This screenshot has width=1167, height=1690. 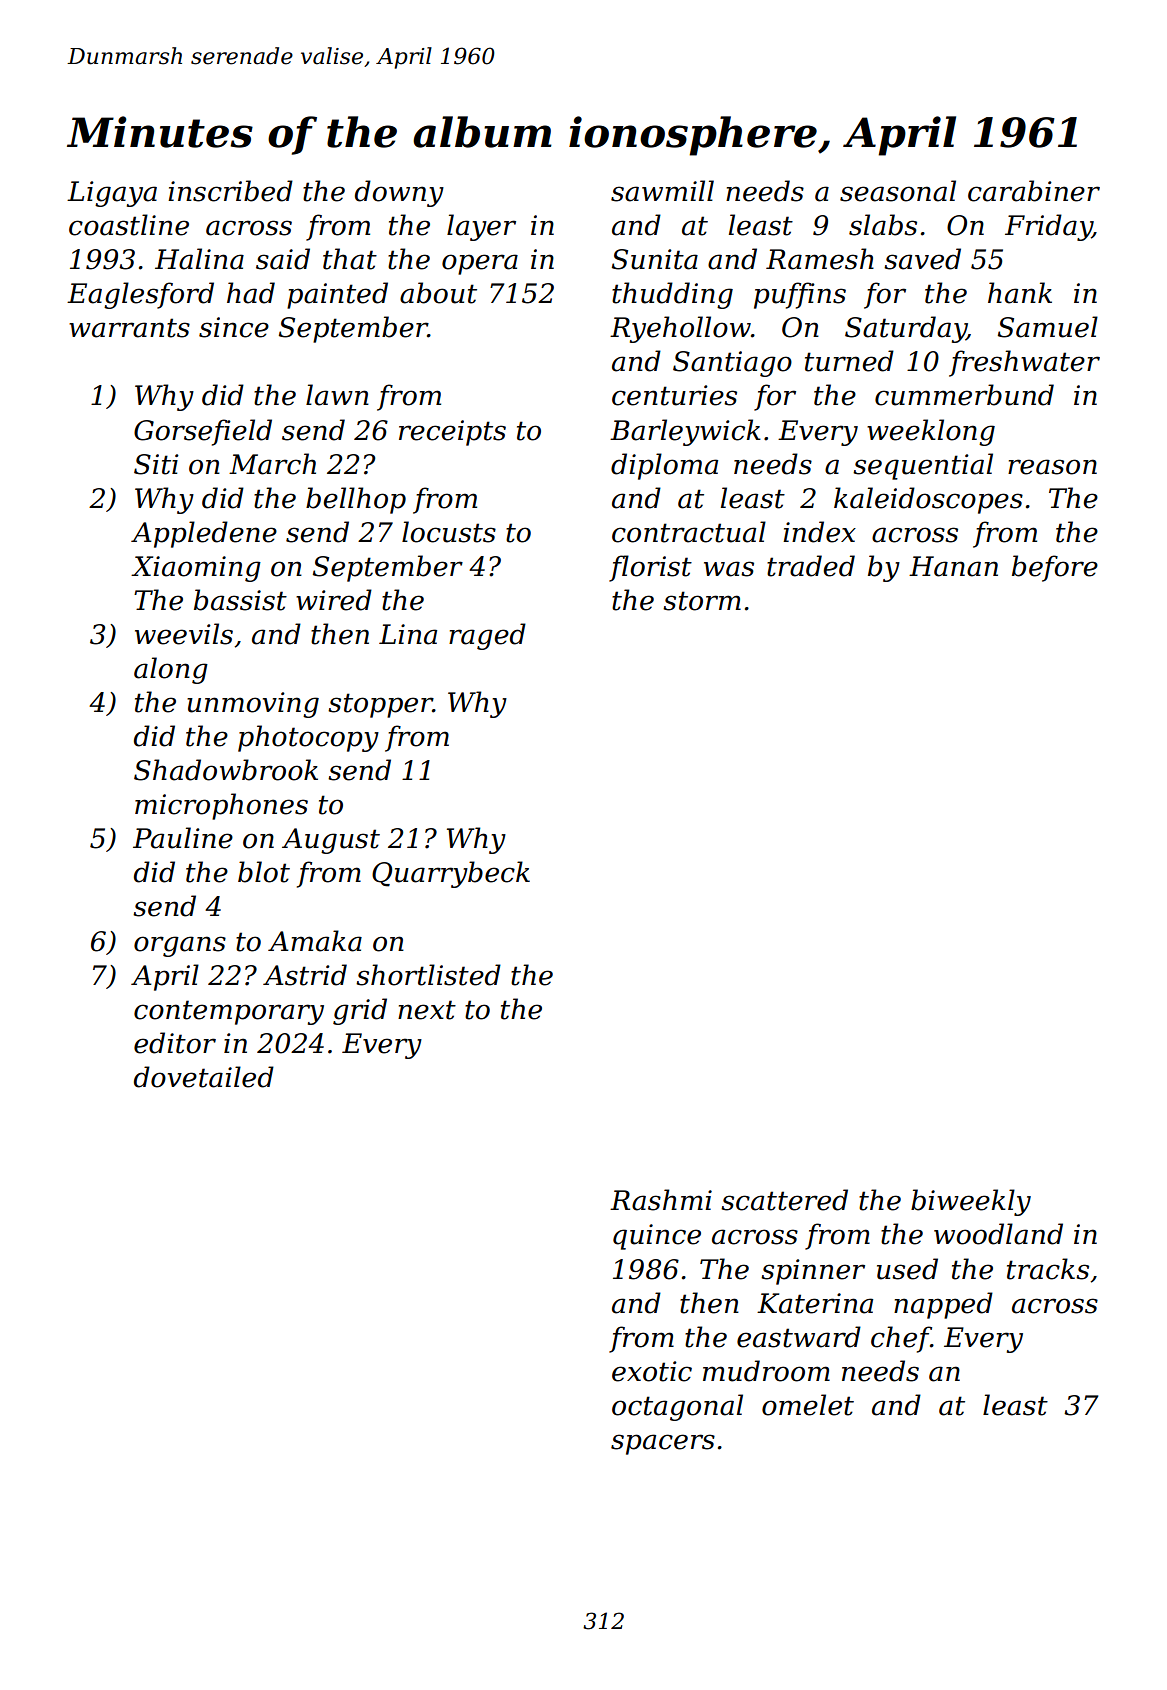 What do you see at coordinates (811, 566) in the screenshot?
I see `traded` at bounding box center [811, 566].
